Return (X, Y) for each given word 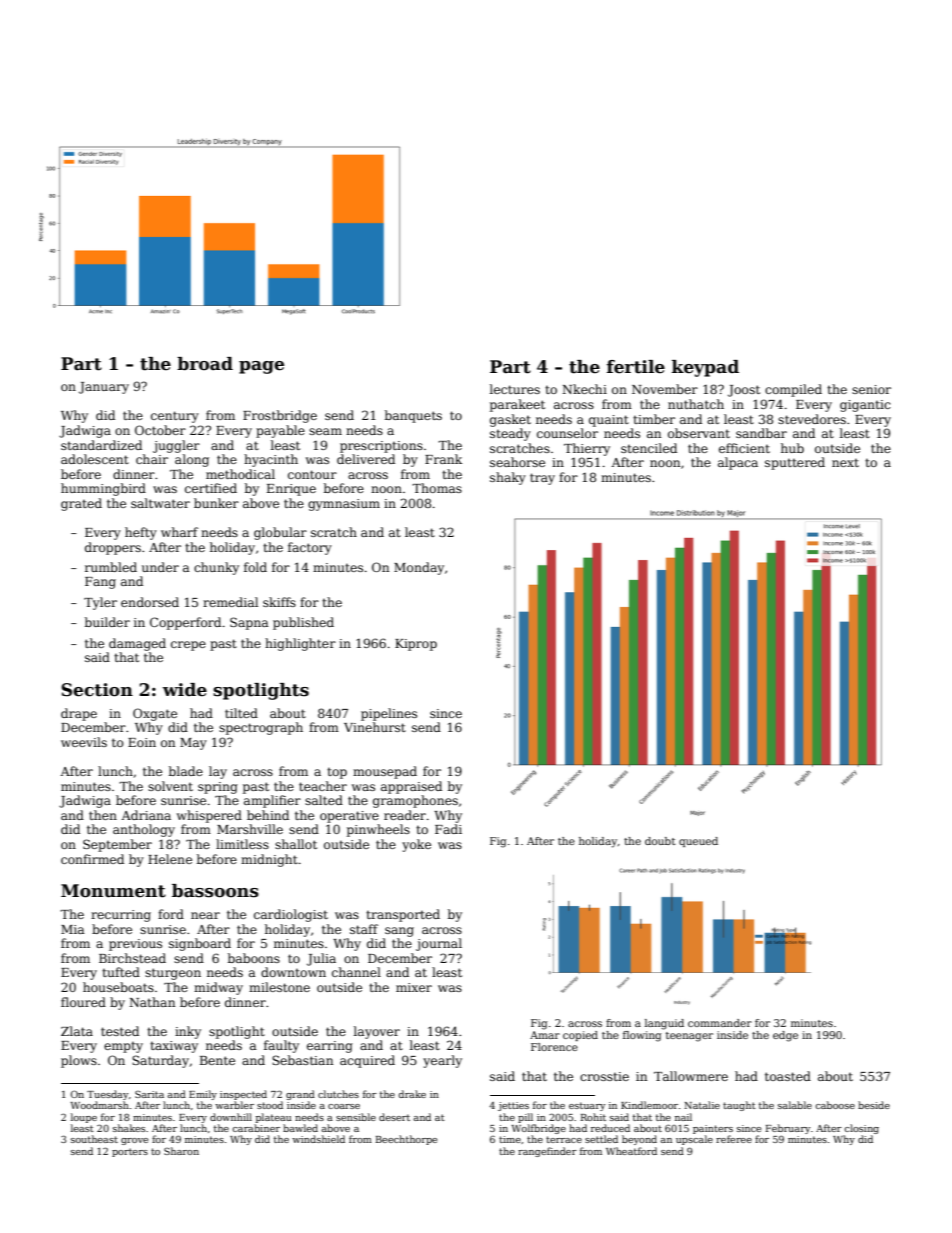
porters (130, 1152)
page (261, 367)
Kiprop (416, 645)
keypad (705, 368)
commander (720, 1023)
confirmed (92, 859)
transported (403, 915)
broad (205, 364)
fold (255, 567)
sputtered (795, 463)
